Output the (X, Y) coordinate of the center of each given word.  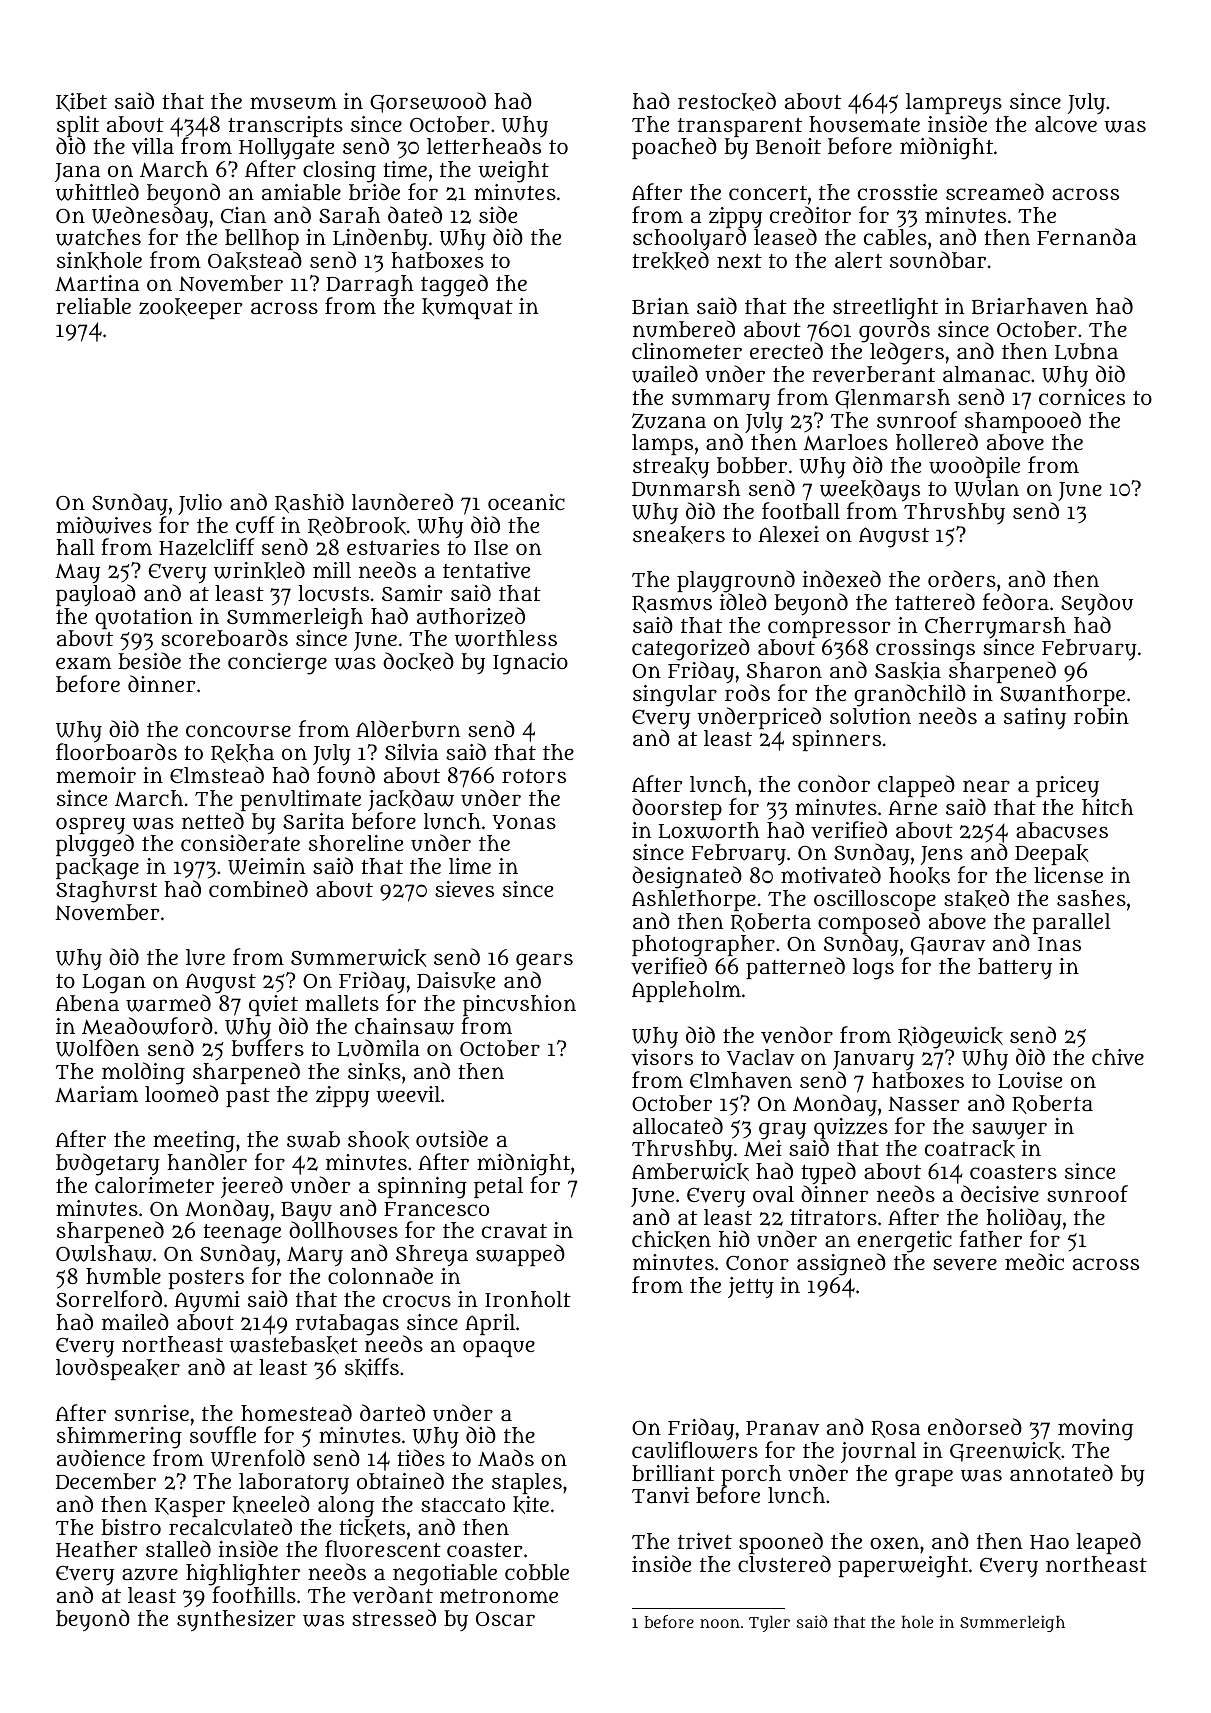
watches (98, 237)
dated (415, 214)
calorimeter (154, 1185)
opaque (499, 1348)
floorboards (116, 752)
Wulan (986, 488)
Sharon (784, 670)
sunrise (152, 1413)
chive (1118, 1057)
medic (1034, 1261)
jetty (751, 1288)
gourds (894, 331)
